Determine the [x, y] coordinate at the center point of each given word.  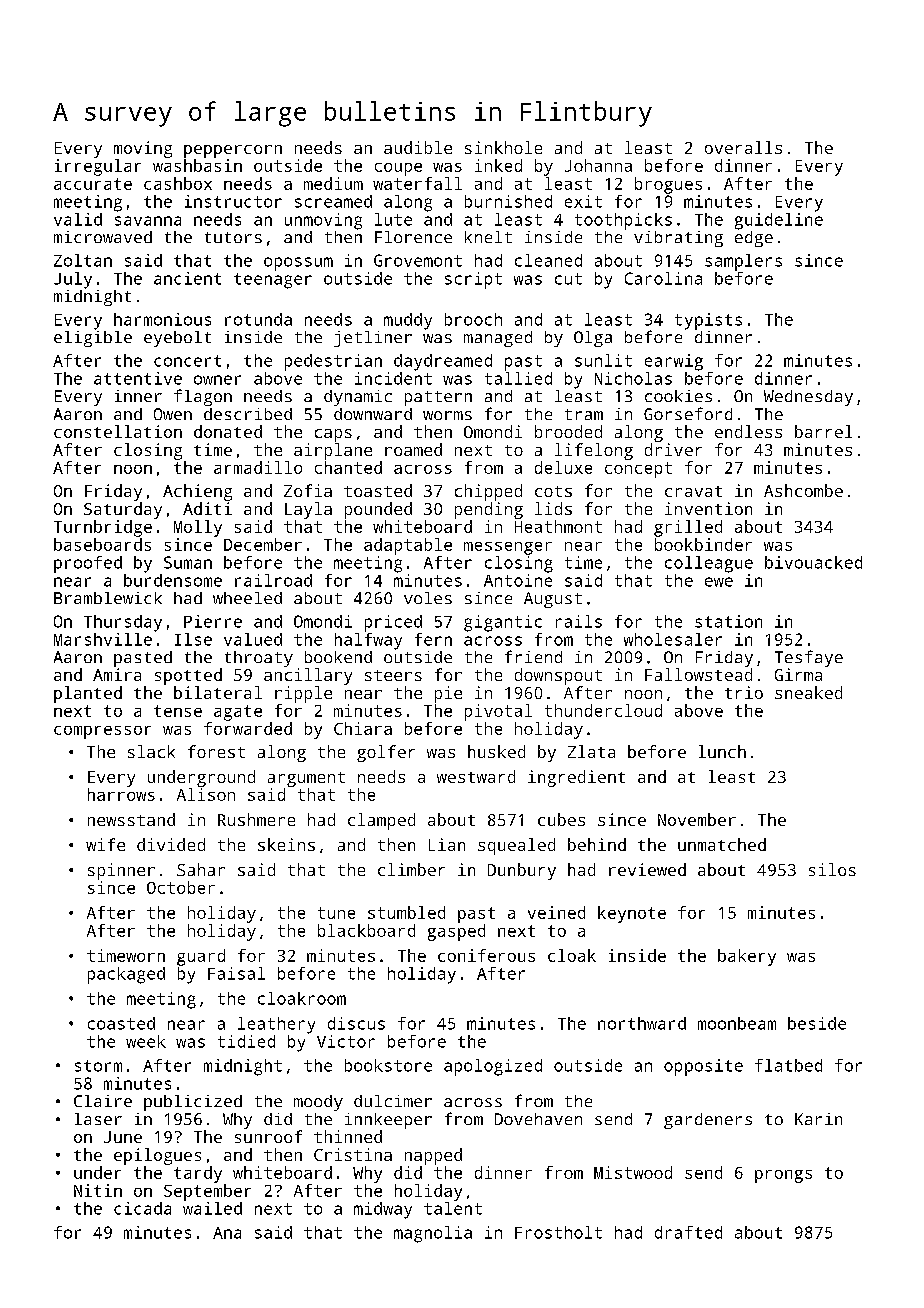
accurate [93, 184]
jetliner [373, 339]
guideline [779, 221]
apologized [493, 1067]
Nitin [98, 1190]
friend [533, 656]
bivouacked [813, 562]
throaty [259, 659]
